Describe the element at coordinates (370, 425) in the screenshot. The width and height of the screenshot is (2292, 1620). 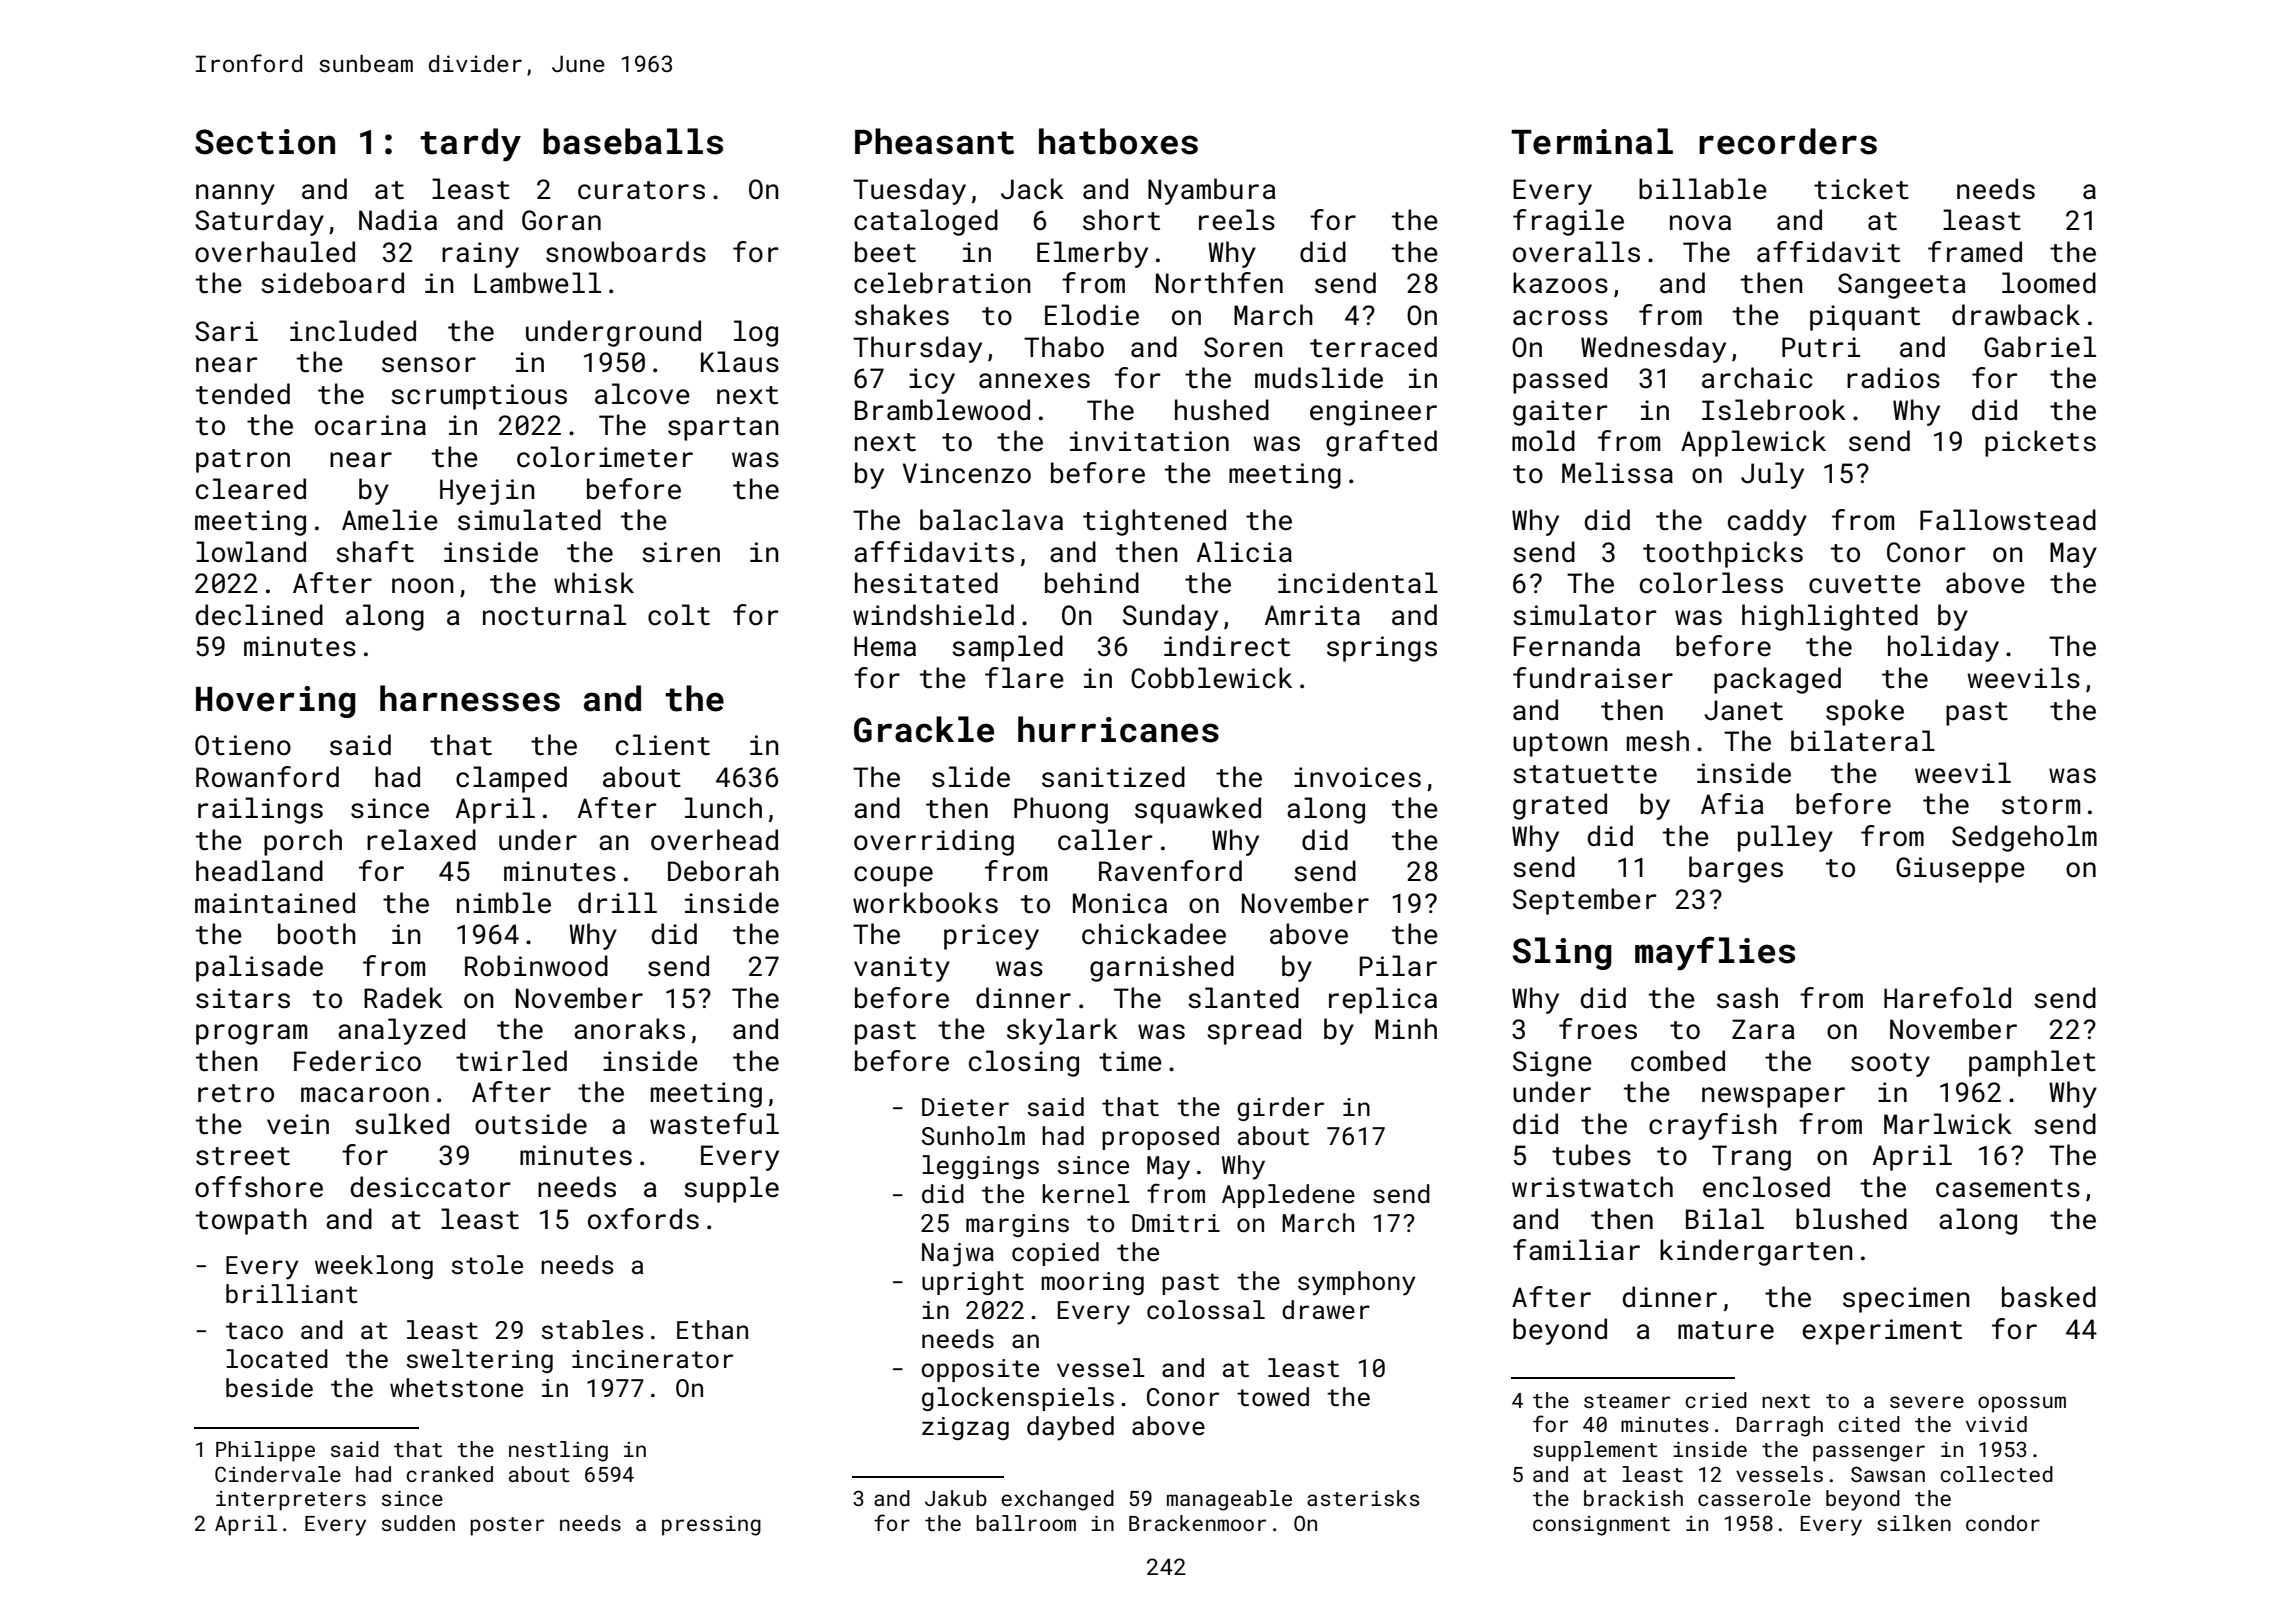
I see `ocarina` at that location.
